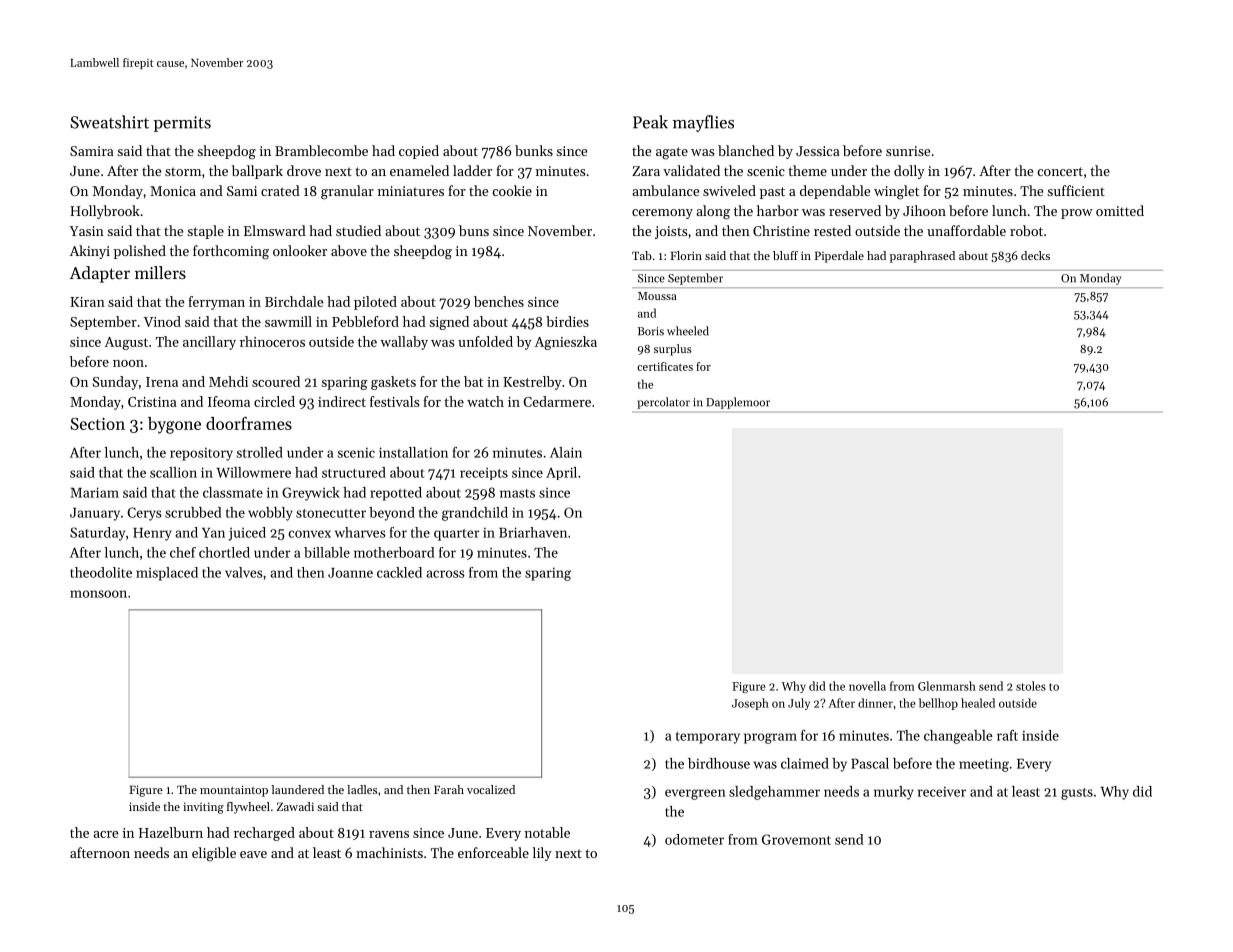  Describe the element at coordinates (98, 594) in the page. I see `monsoon` at that location.
